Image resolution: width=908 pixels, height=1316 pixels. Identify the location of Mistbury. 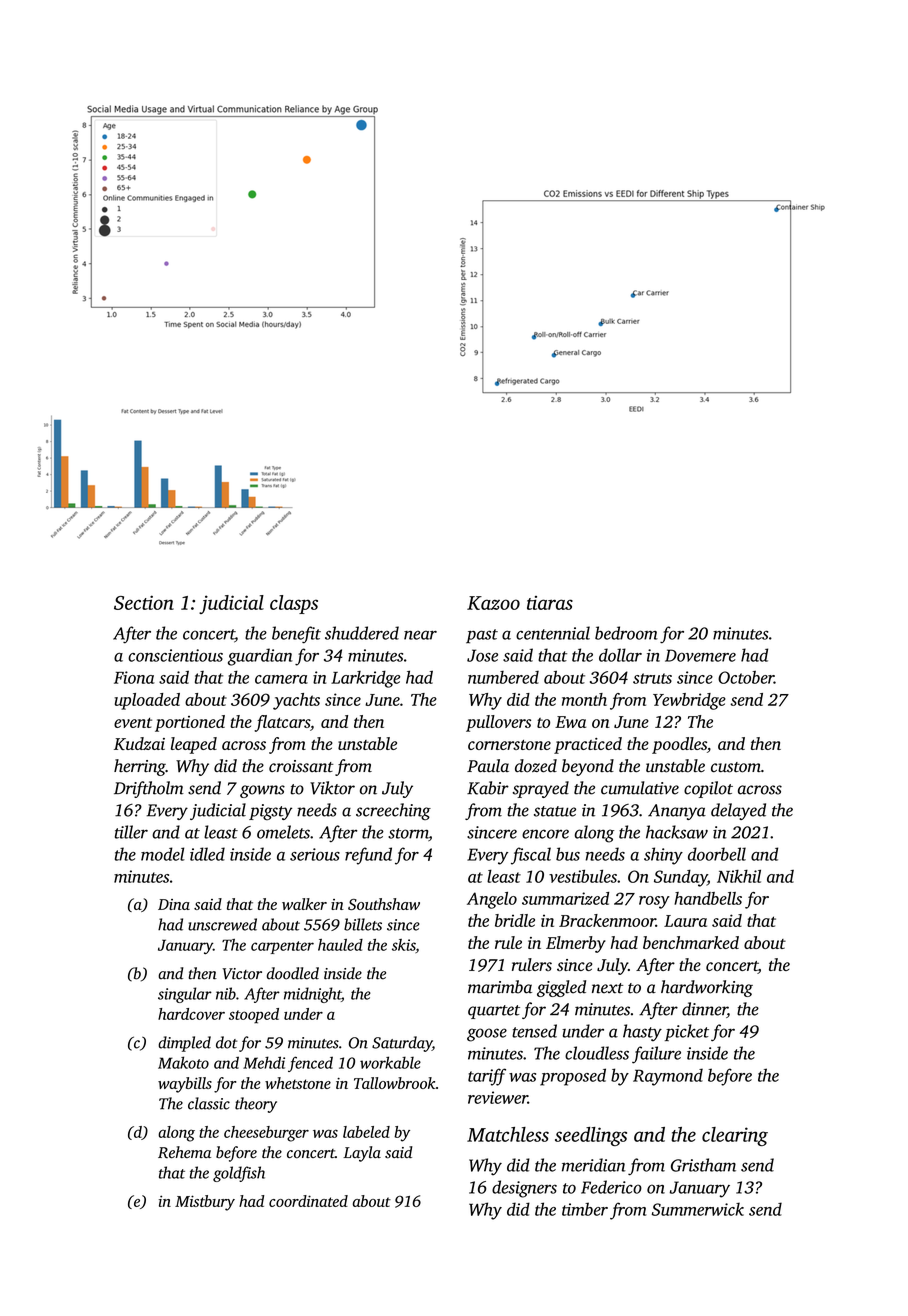
(205, 1203).
